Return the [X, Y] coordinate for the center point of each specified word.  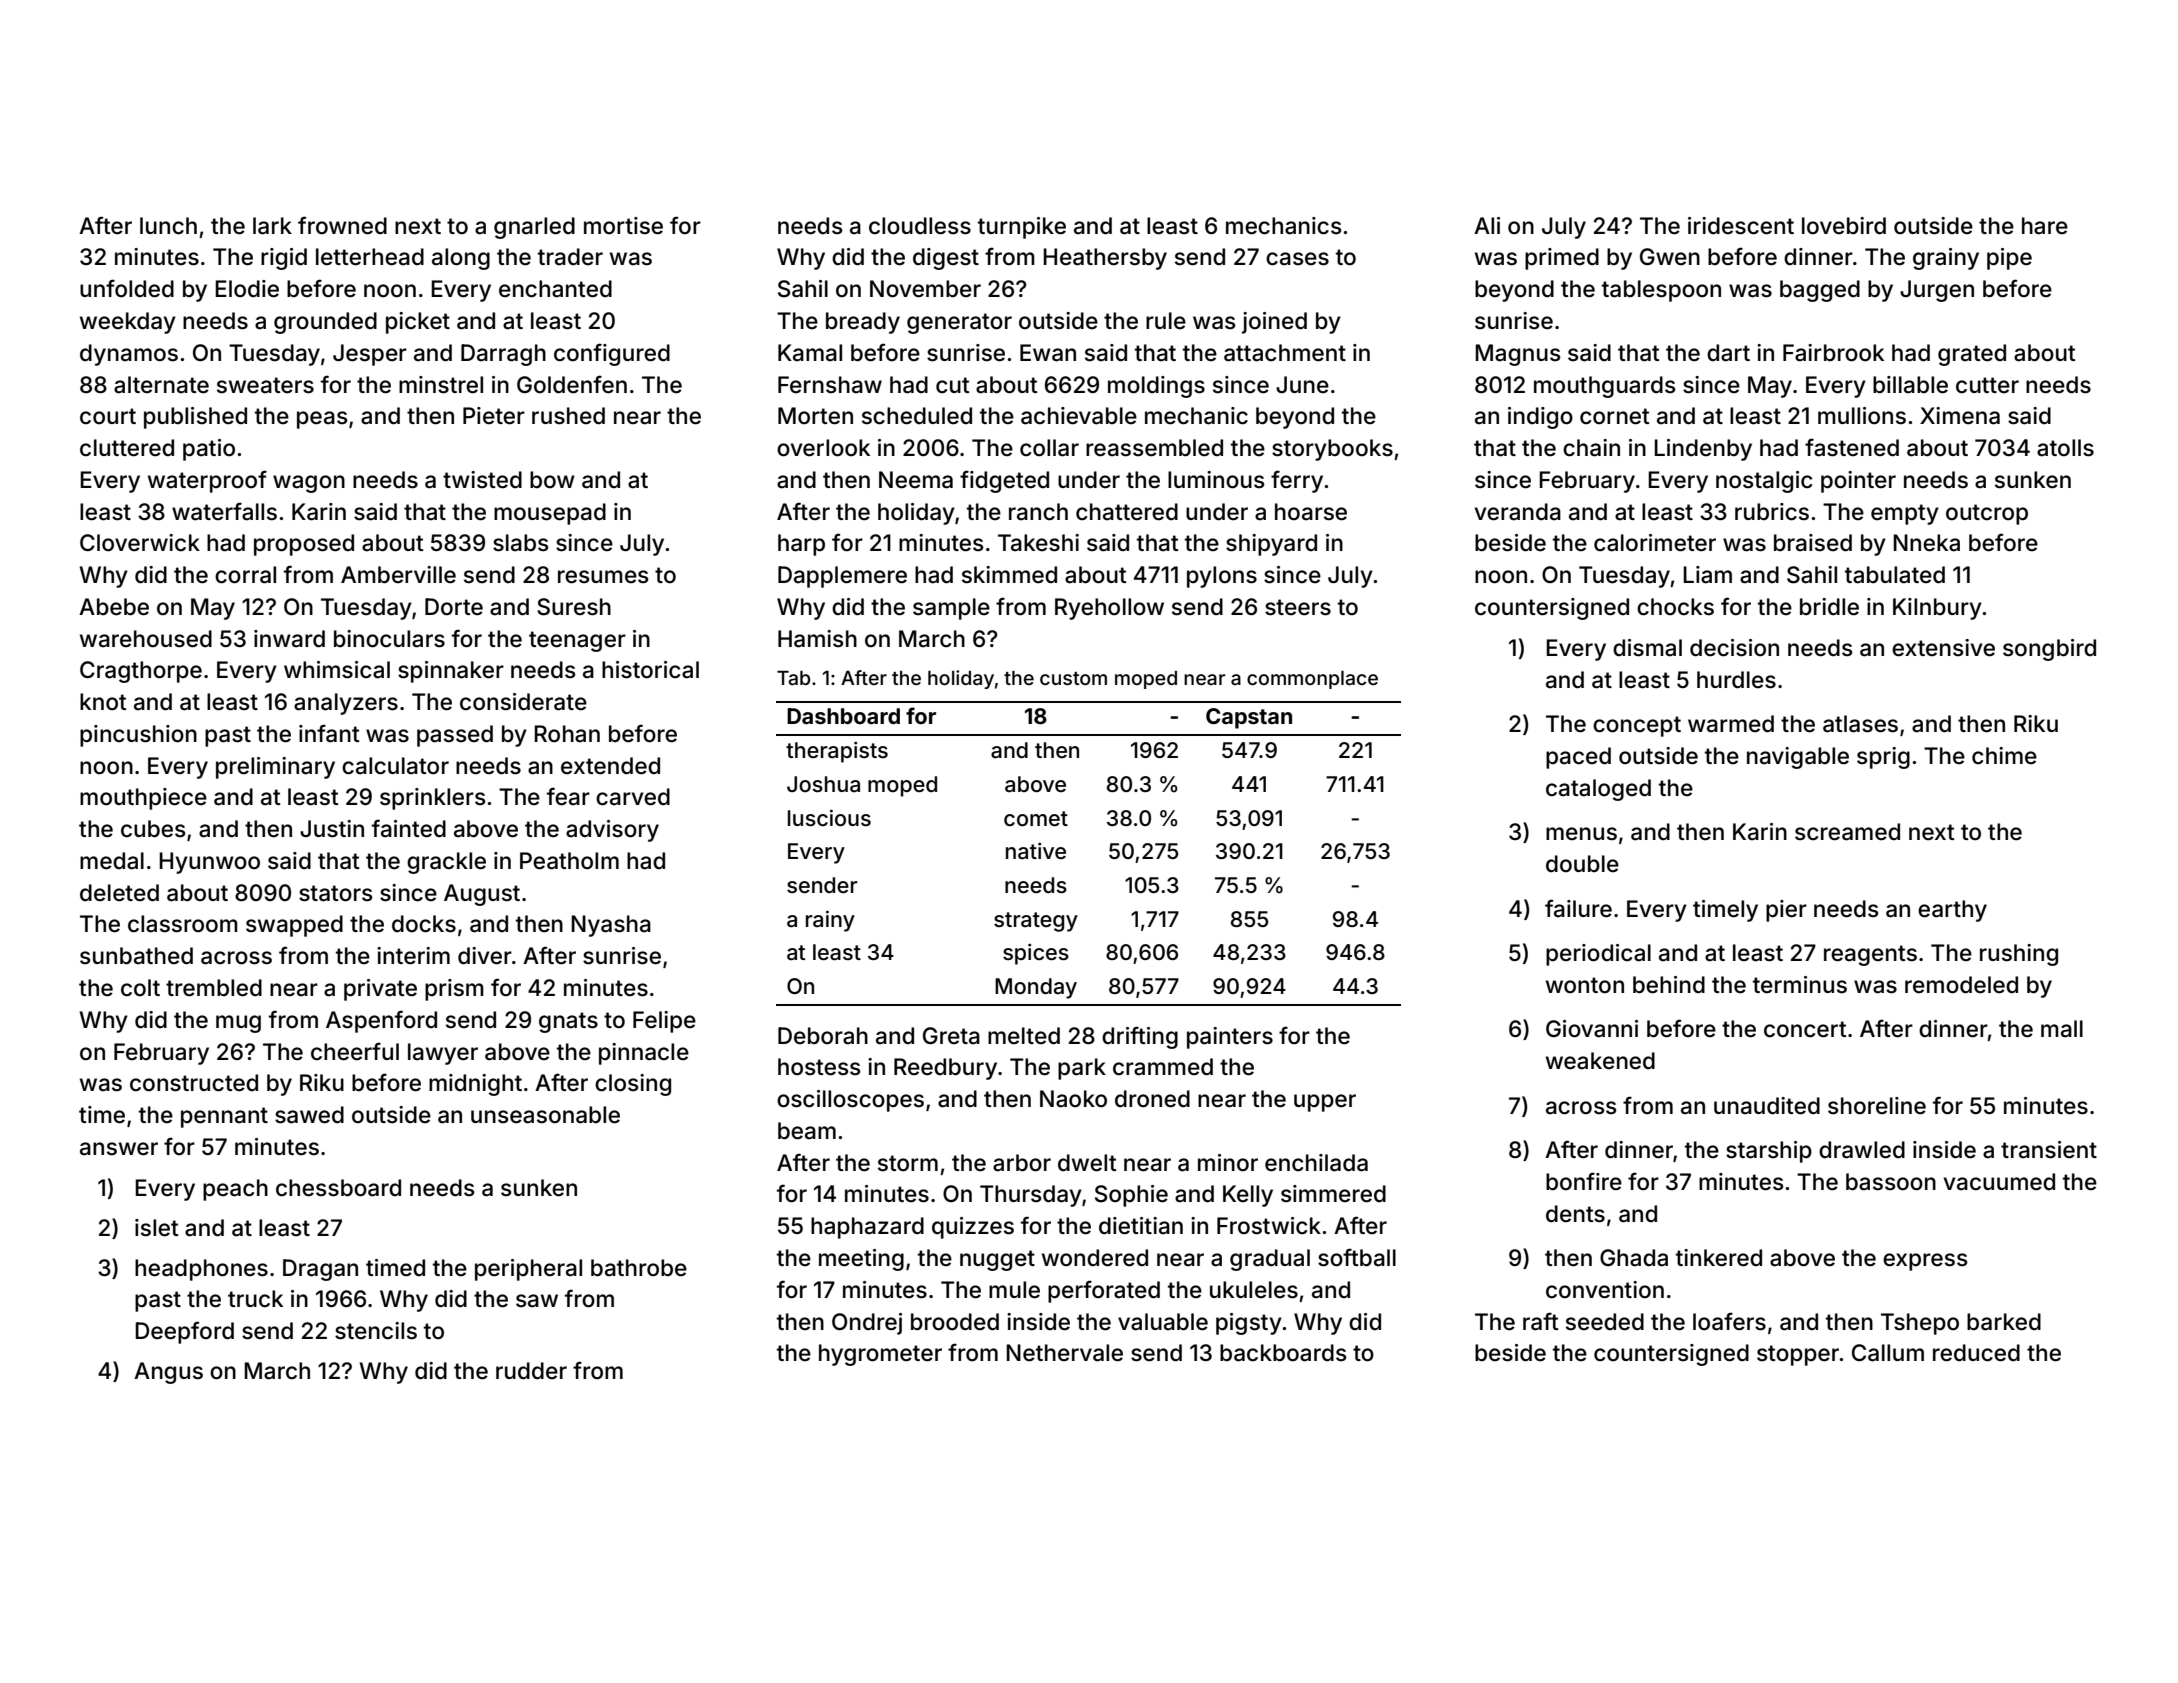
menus [1581, 834]
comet [1036, 818]
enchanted [555, 289]
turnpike [1022, 228]
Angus [168, 1373]
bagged [1820, 291]
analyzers [346, 704]
